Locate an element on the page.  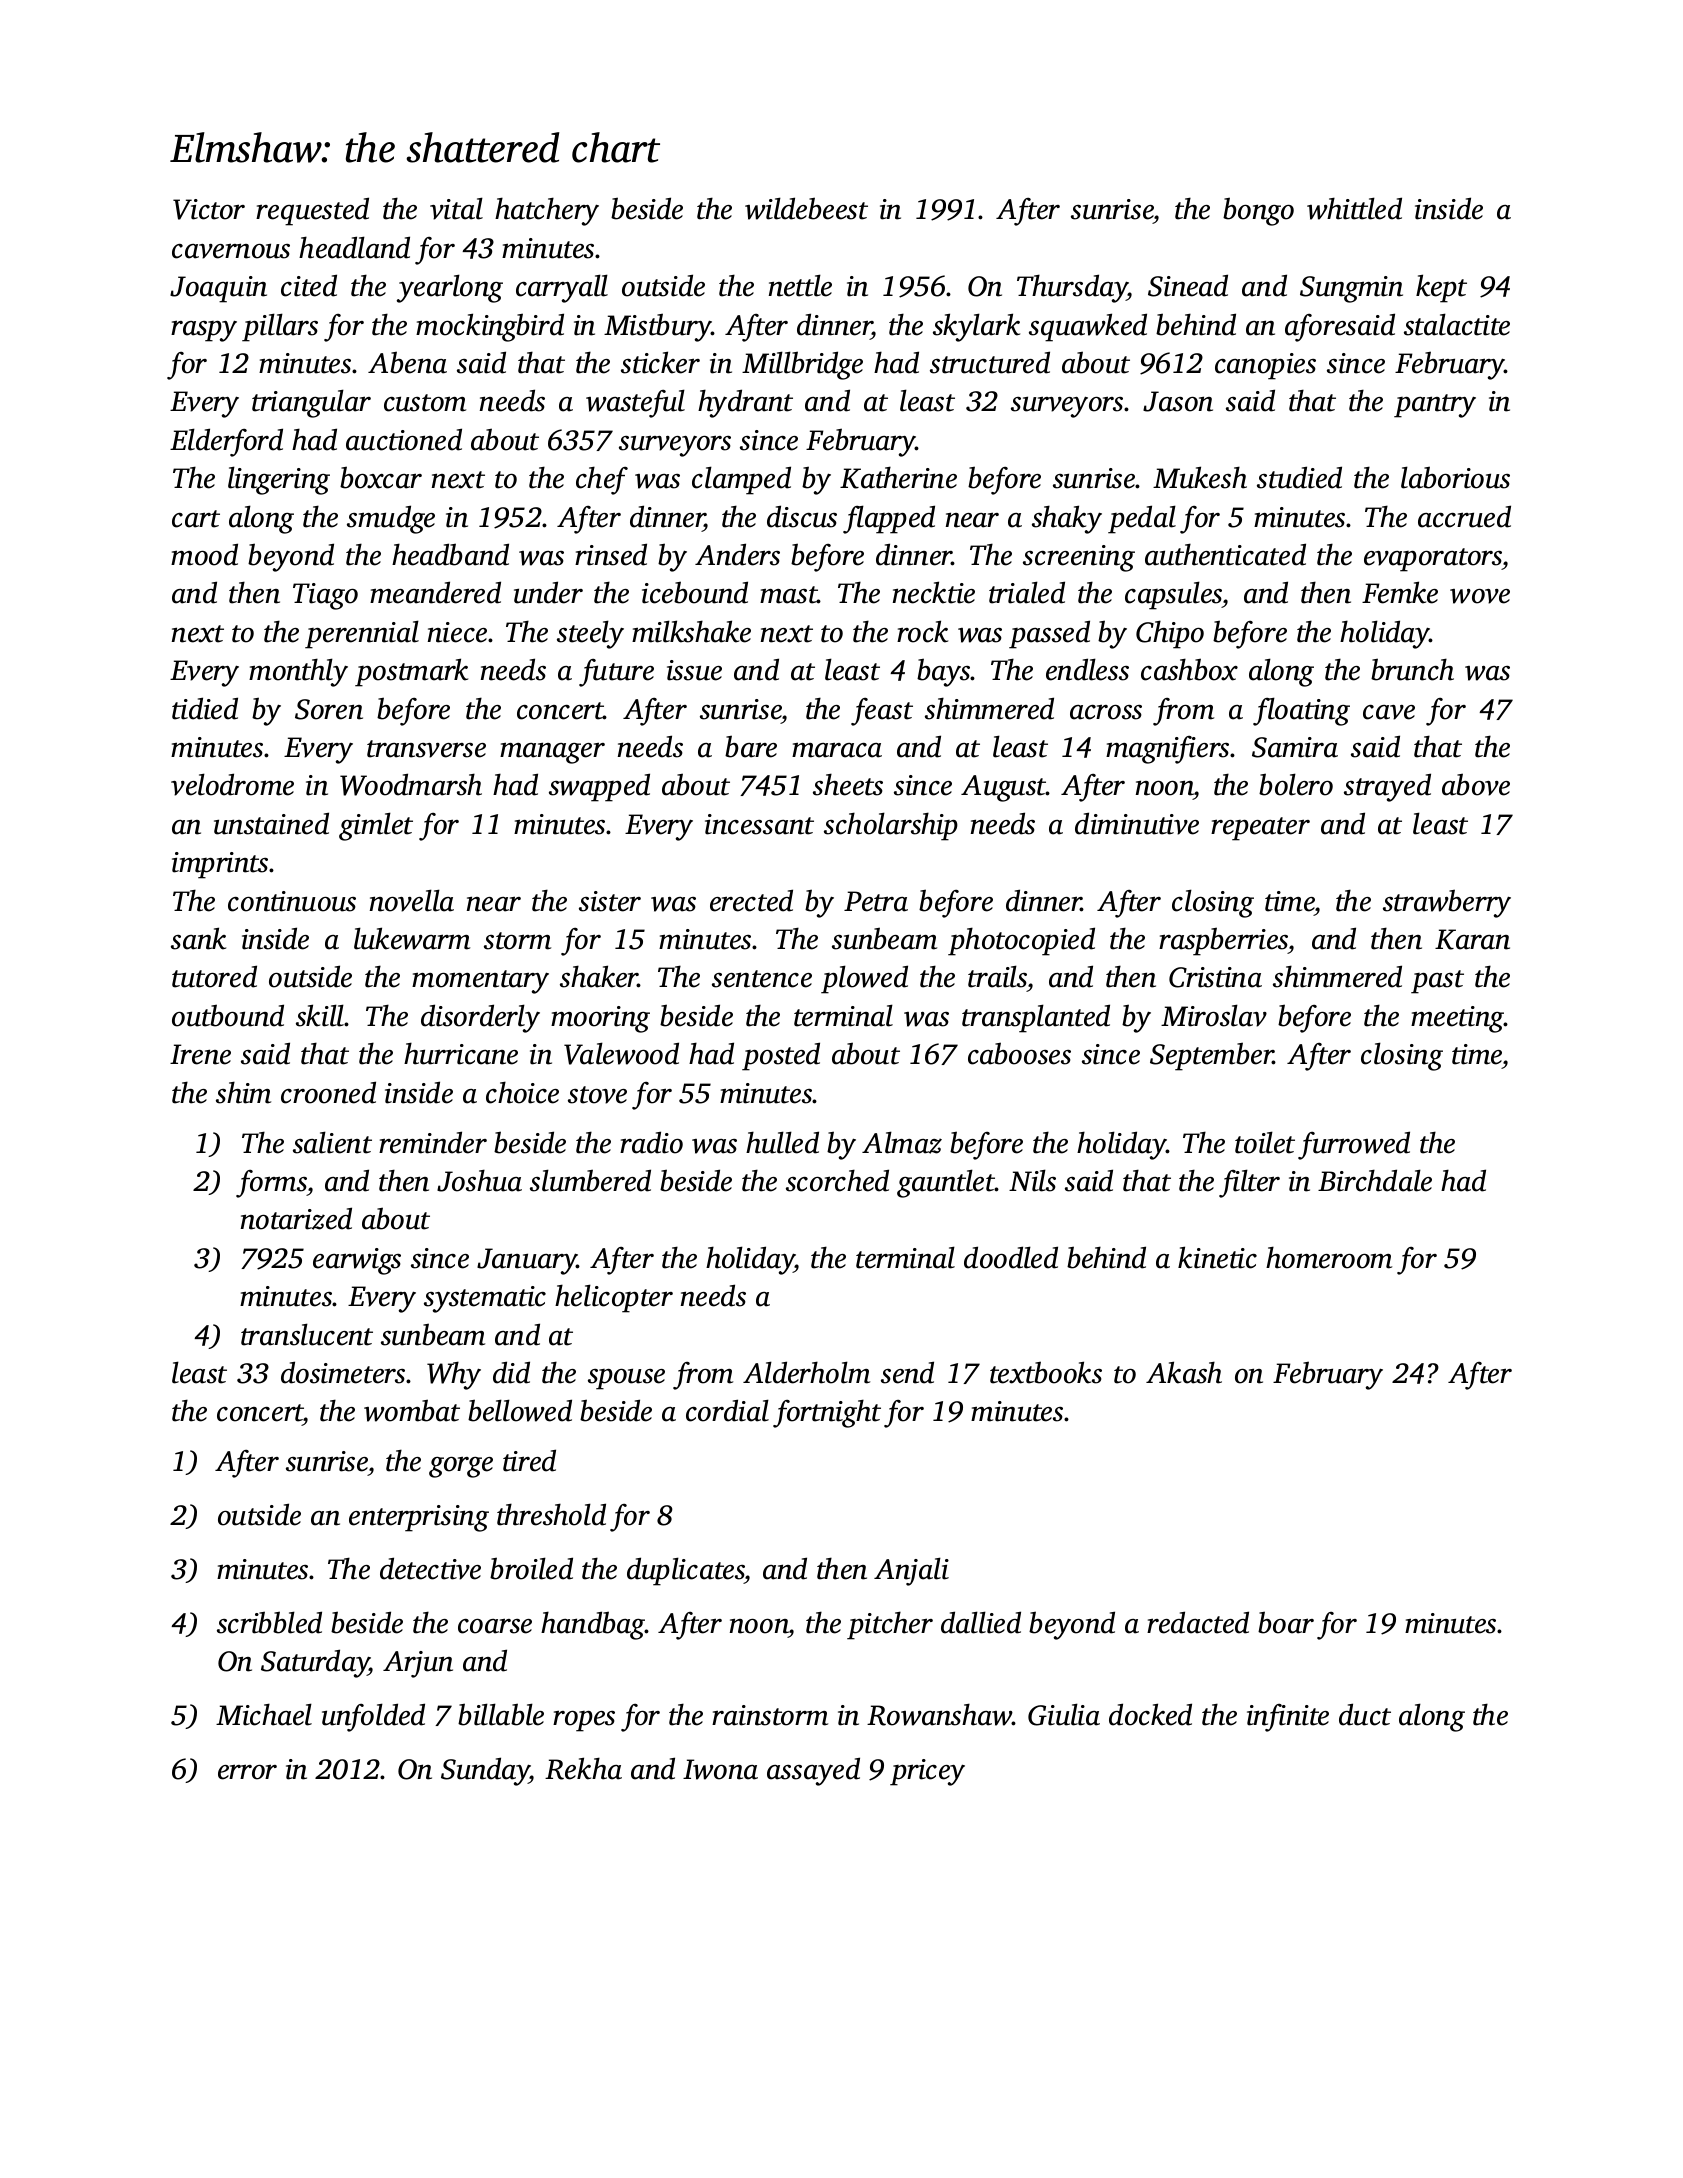
Victor is located at coordinates (209, 209).
